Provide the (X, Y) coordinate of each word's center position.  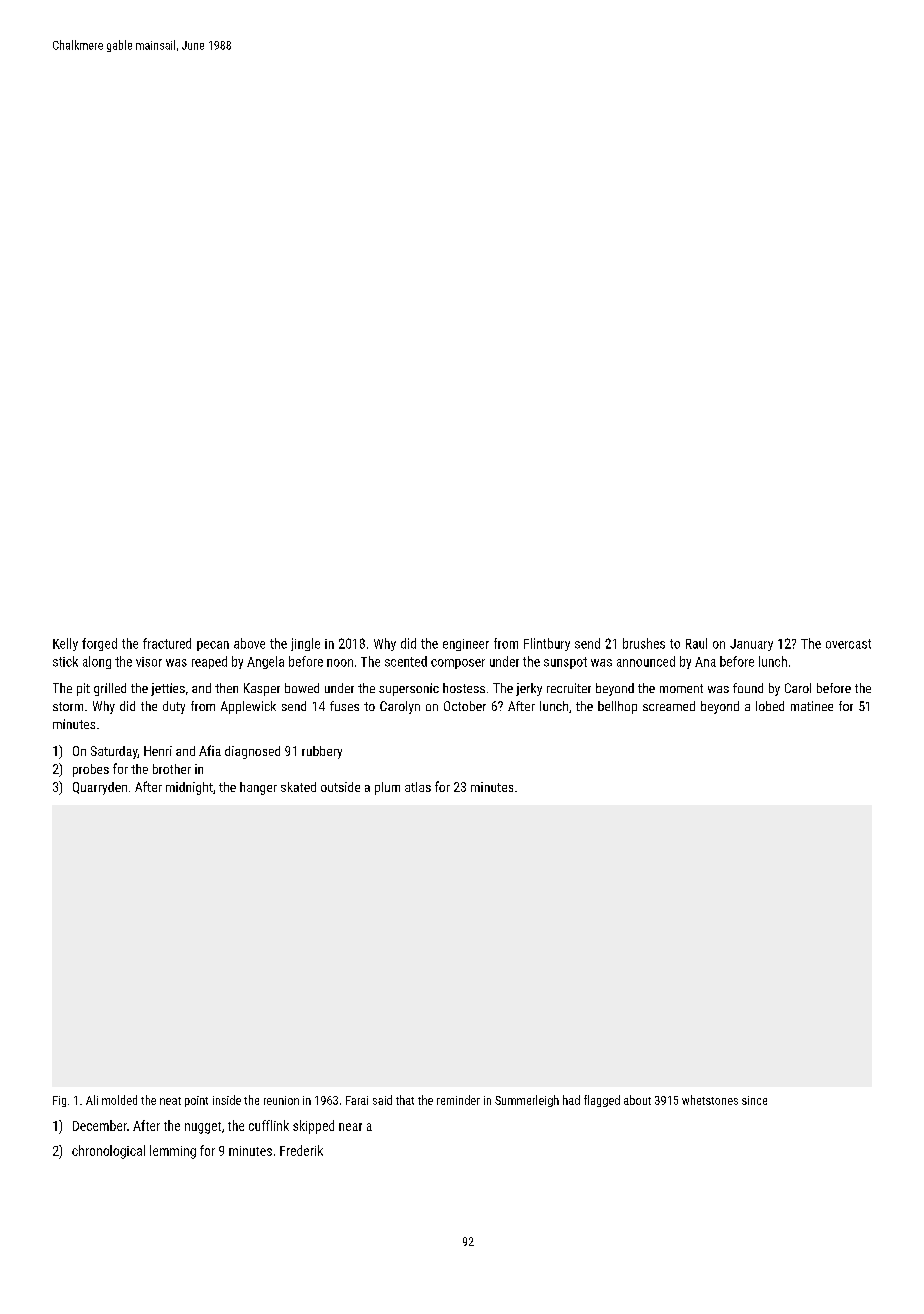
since (754, 1100)
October (465, 706)
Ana (705, 662)
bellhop (617, 707)
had (571, 1100)
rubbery (322, 752)
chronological (108, 1152)
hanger (258, 788)
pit (83, 689)
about (637, 1100)
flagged (602, 1101)
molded (119, 1100)
